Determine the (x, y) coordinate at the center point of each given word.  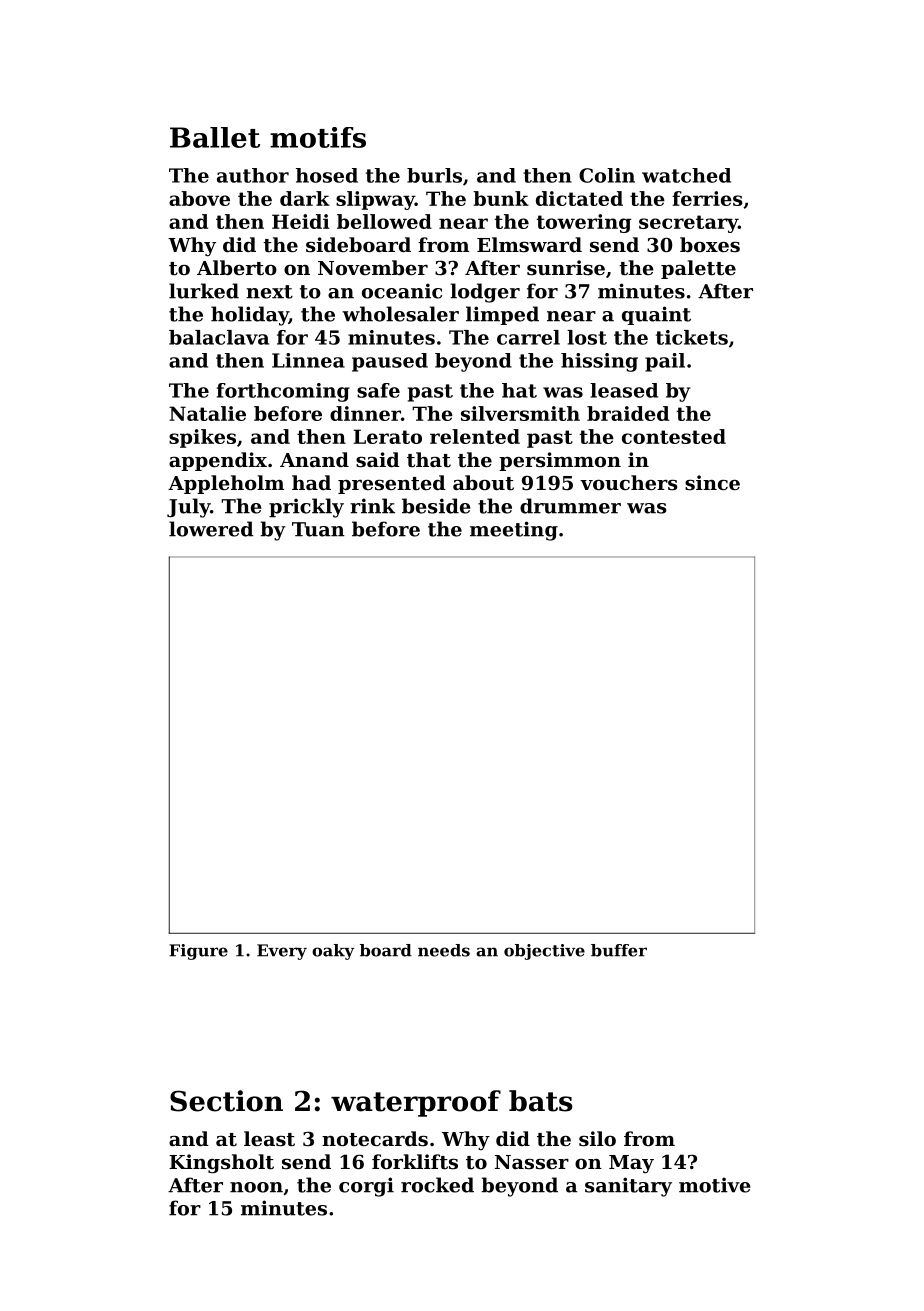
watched (686, 175)
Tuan (318, 529)
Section (226, 1101)
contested (674, 436)
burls (434, 175)
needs (444, 950)
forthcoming (283, 392)
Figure (198, 952)
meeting (514, 531)
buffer (619, 950)
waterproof (416, 1103)
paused (390, 362)
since (712, 482)
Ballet (215, 137)
